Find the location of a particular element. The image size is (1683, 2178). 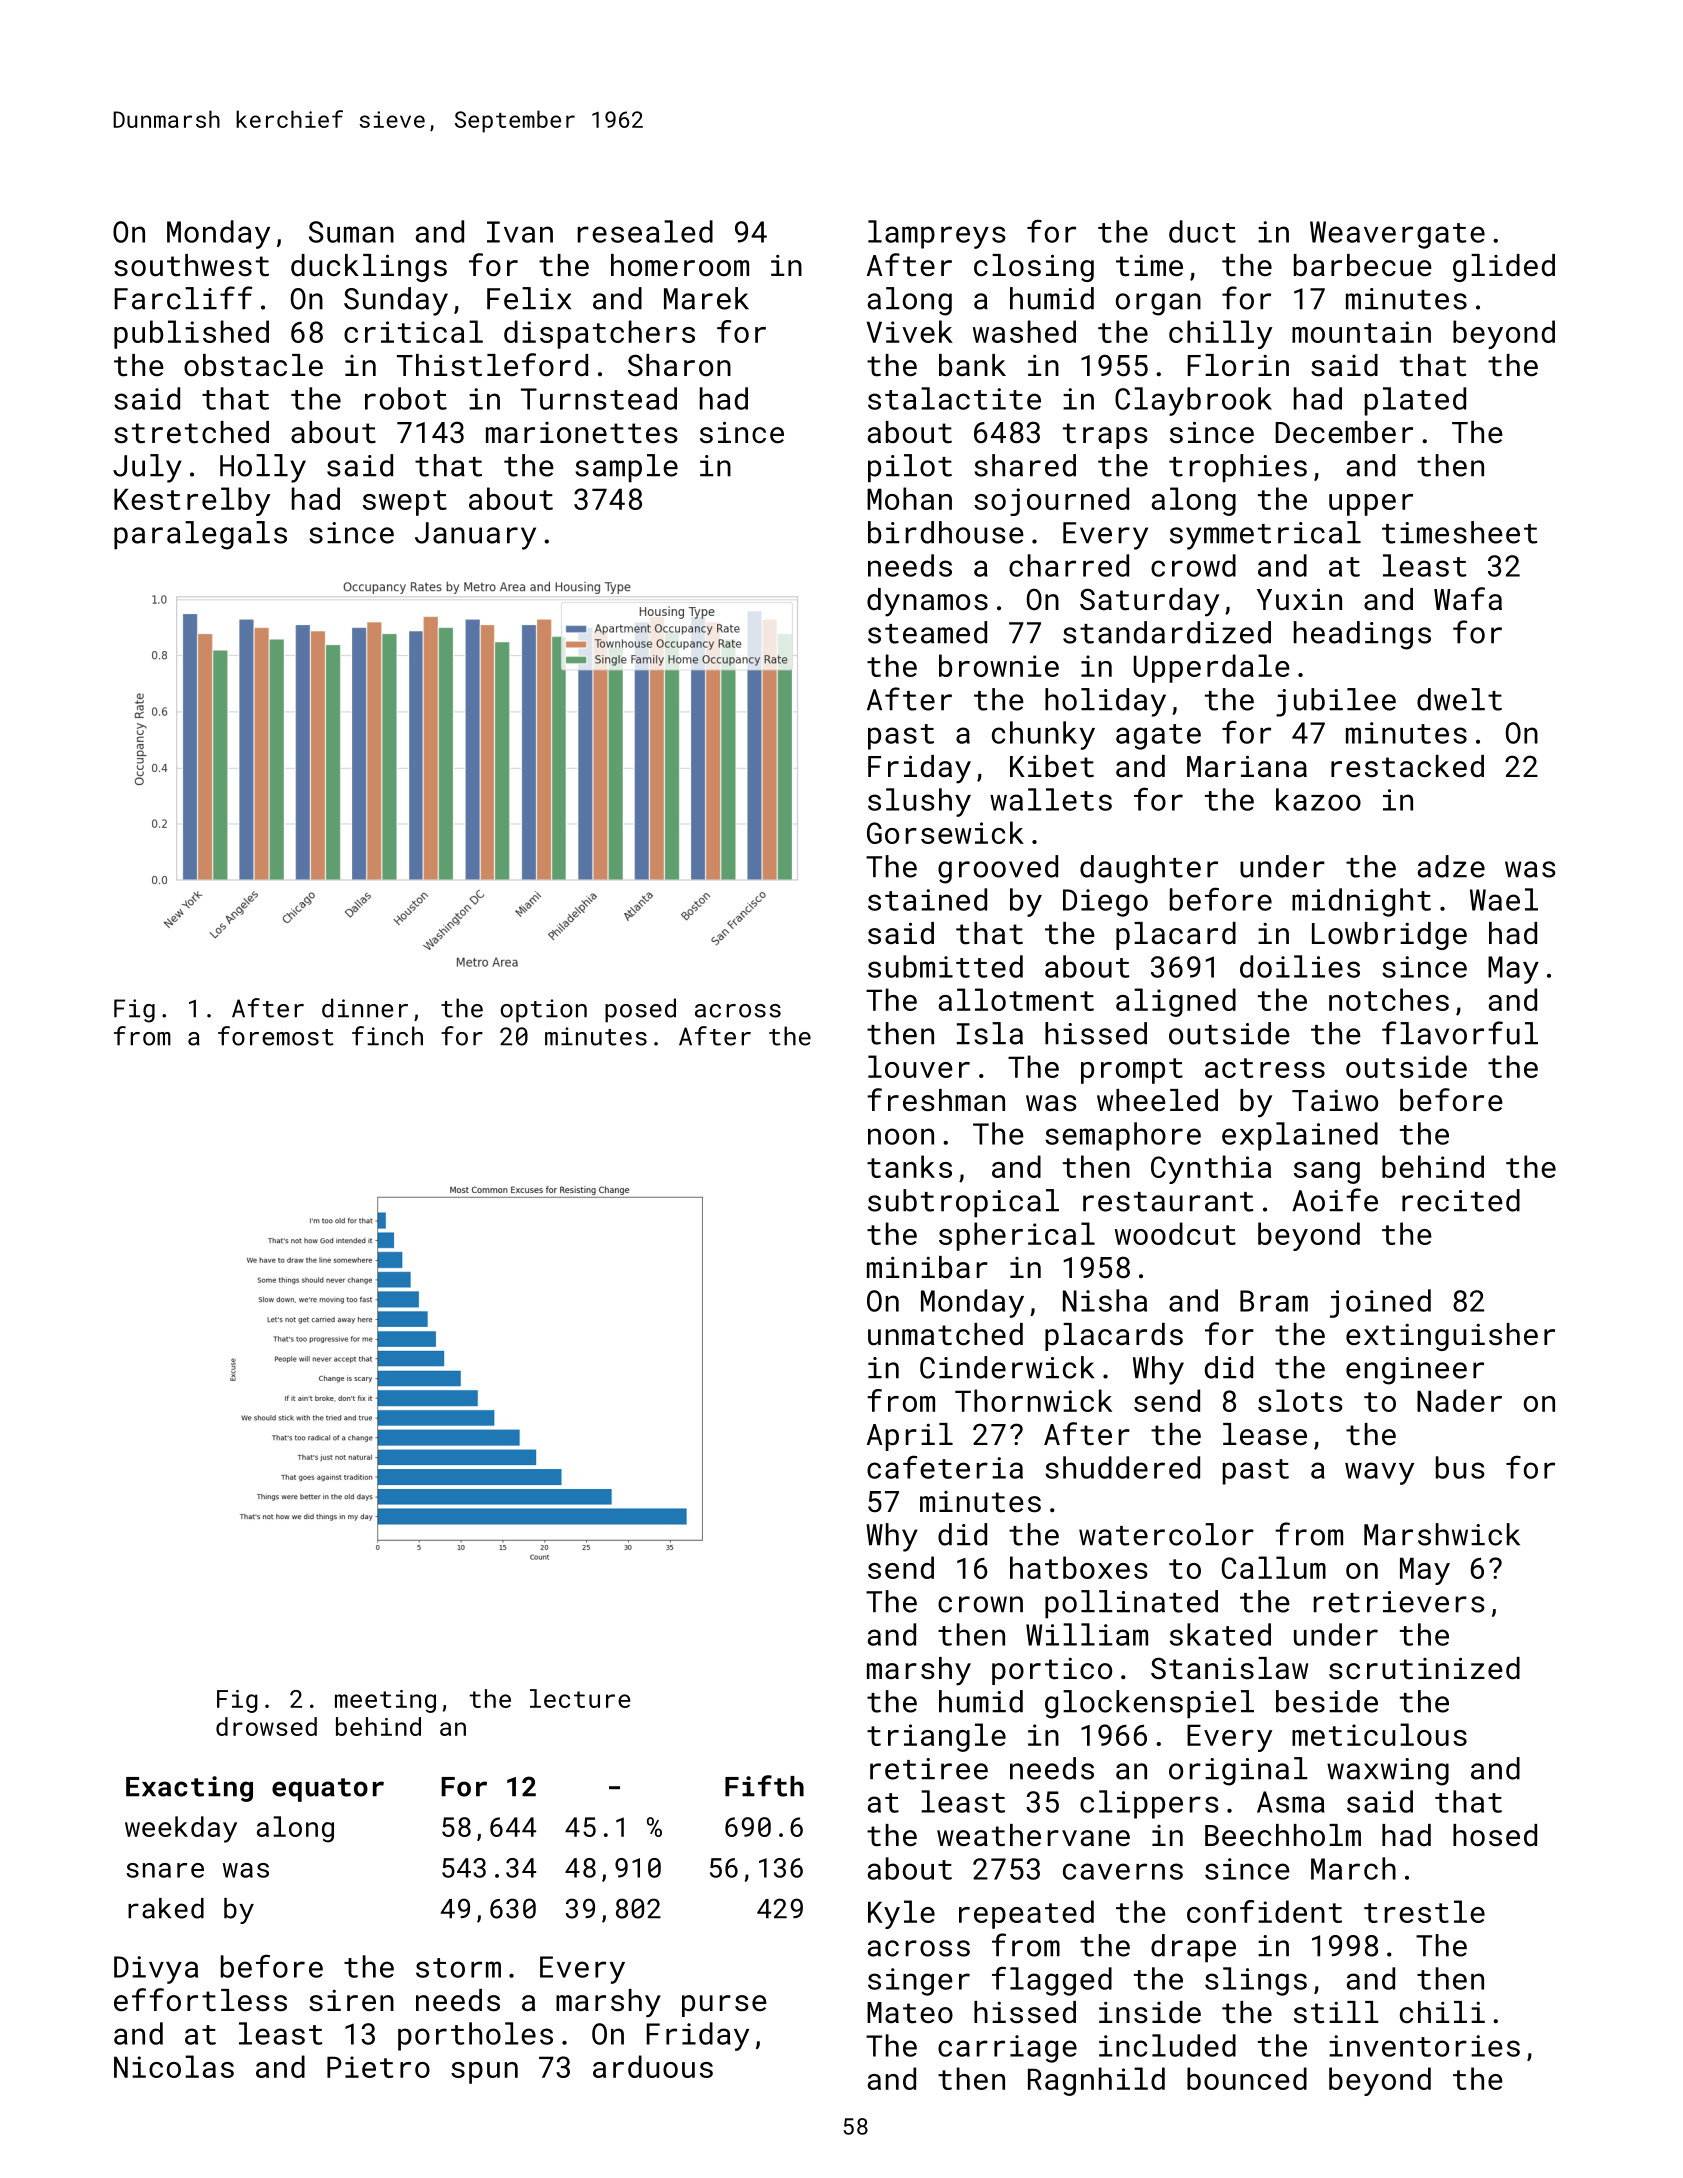

weekday is located at coordinates (181, 1829).
